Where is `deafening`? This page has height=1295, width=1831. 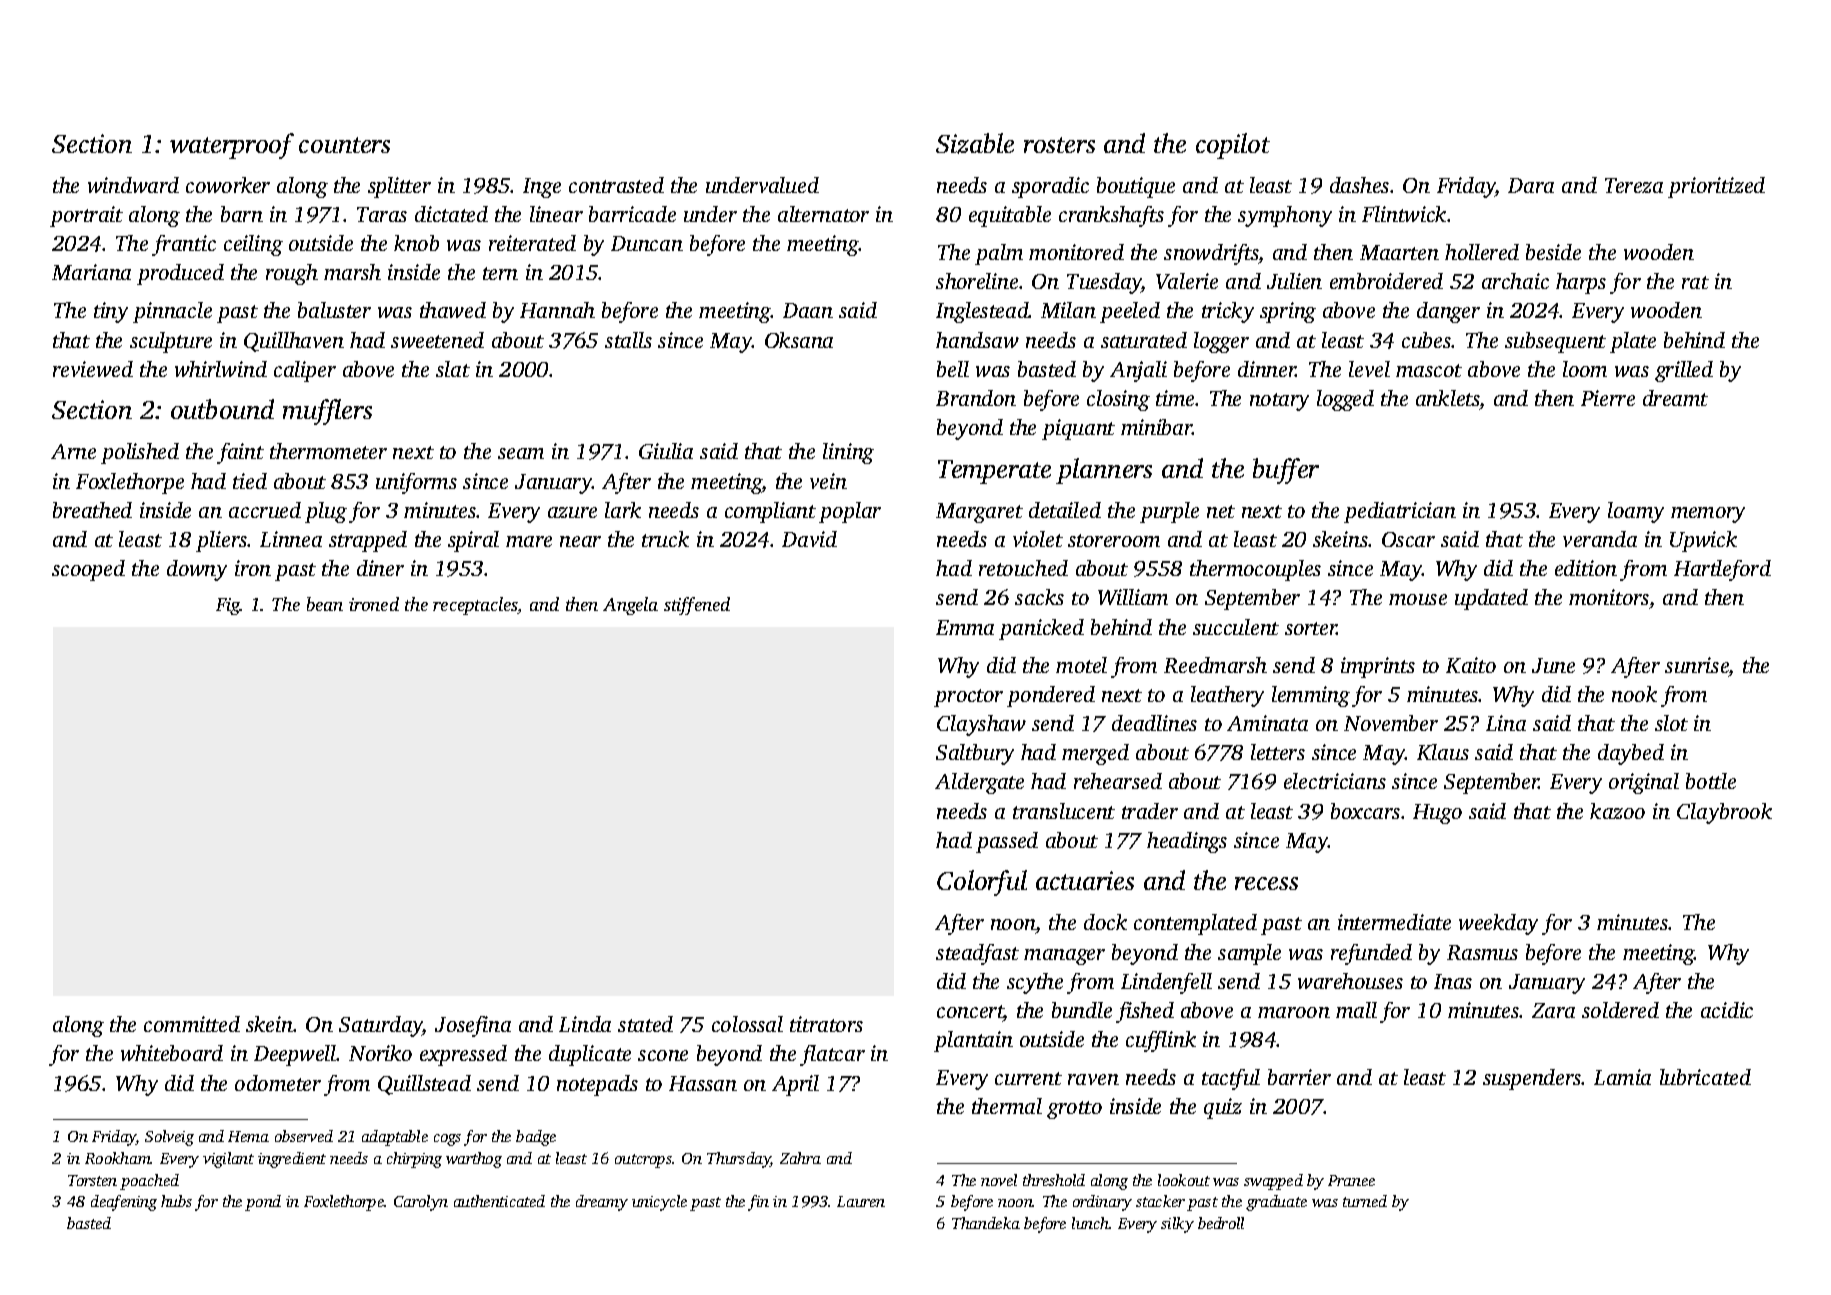
deafening is located at coordinates (124, 1203).
